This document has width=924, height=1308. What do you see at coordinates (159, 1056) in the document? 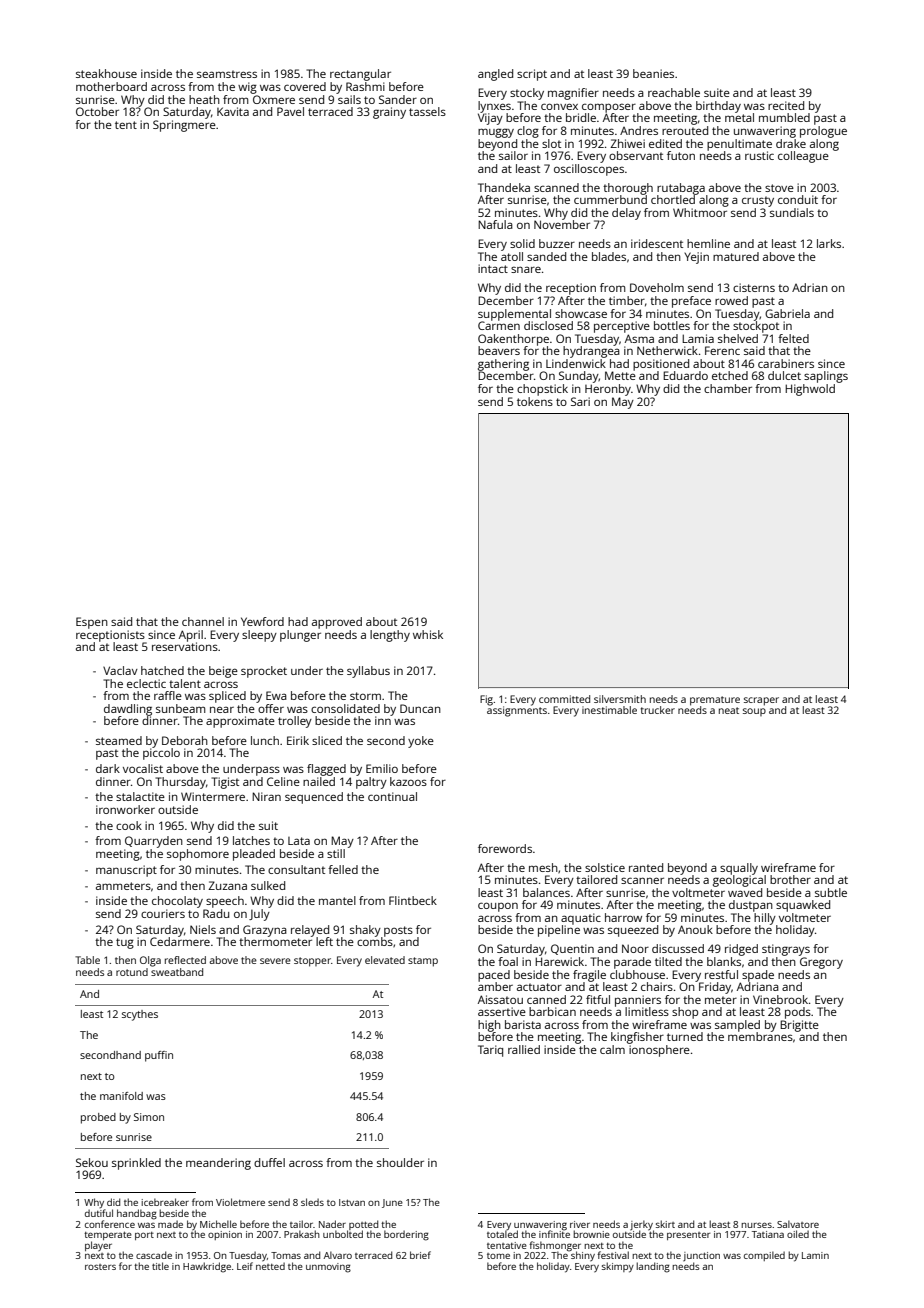
I see `puffin` at bounding box center [159, 1056].
